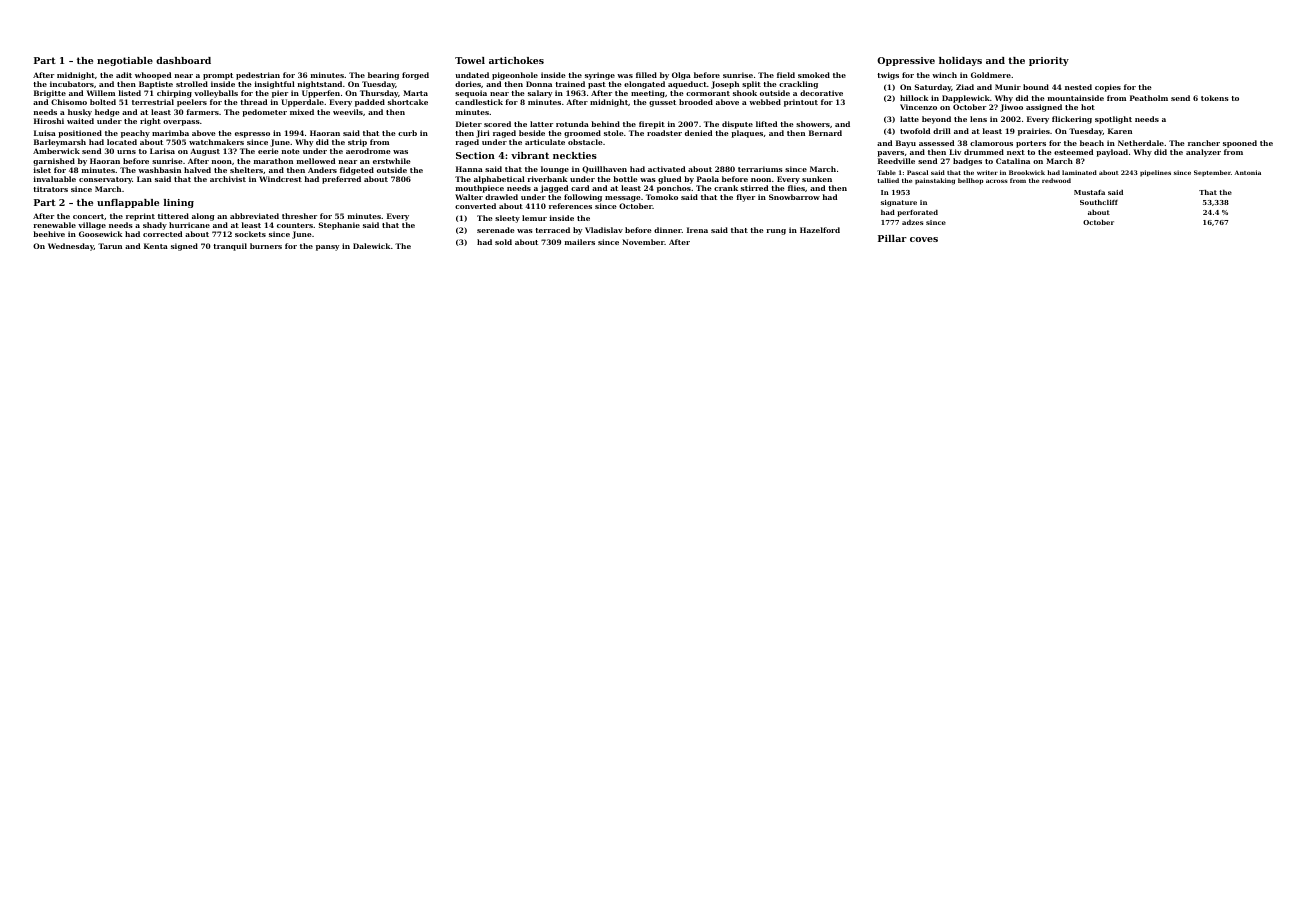 The height and width of the image is (924, 1308). What do you see at coordinates (125, 61) in the image?
I see `negotiable` at bounding box center [125, 61].
